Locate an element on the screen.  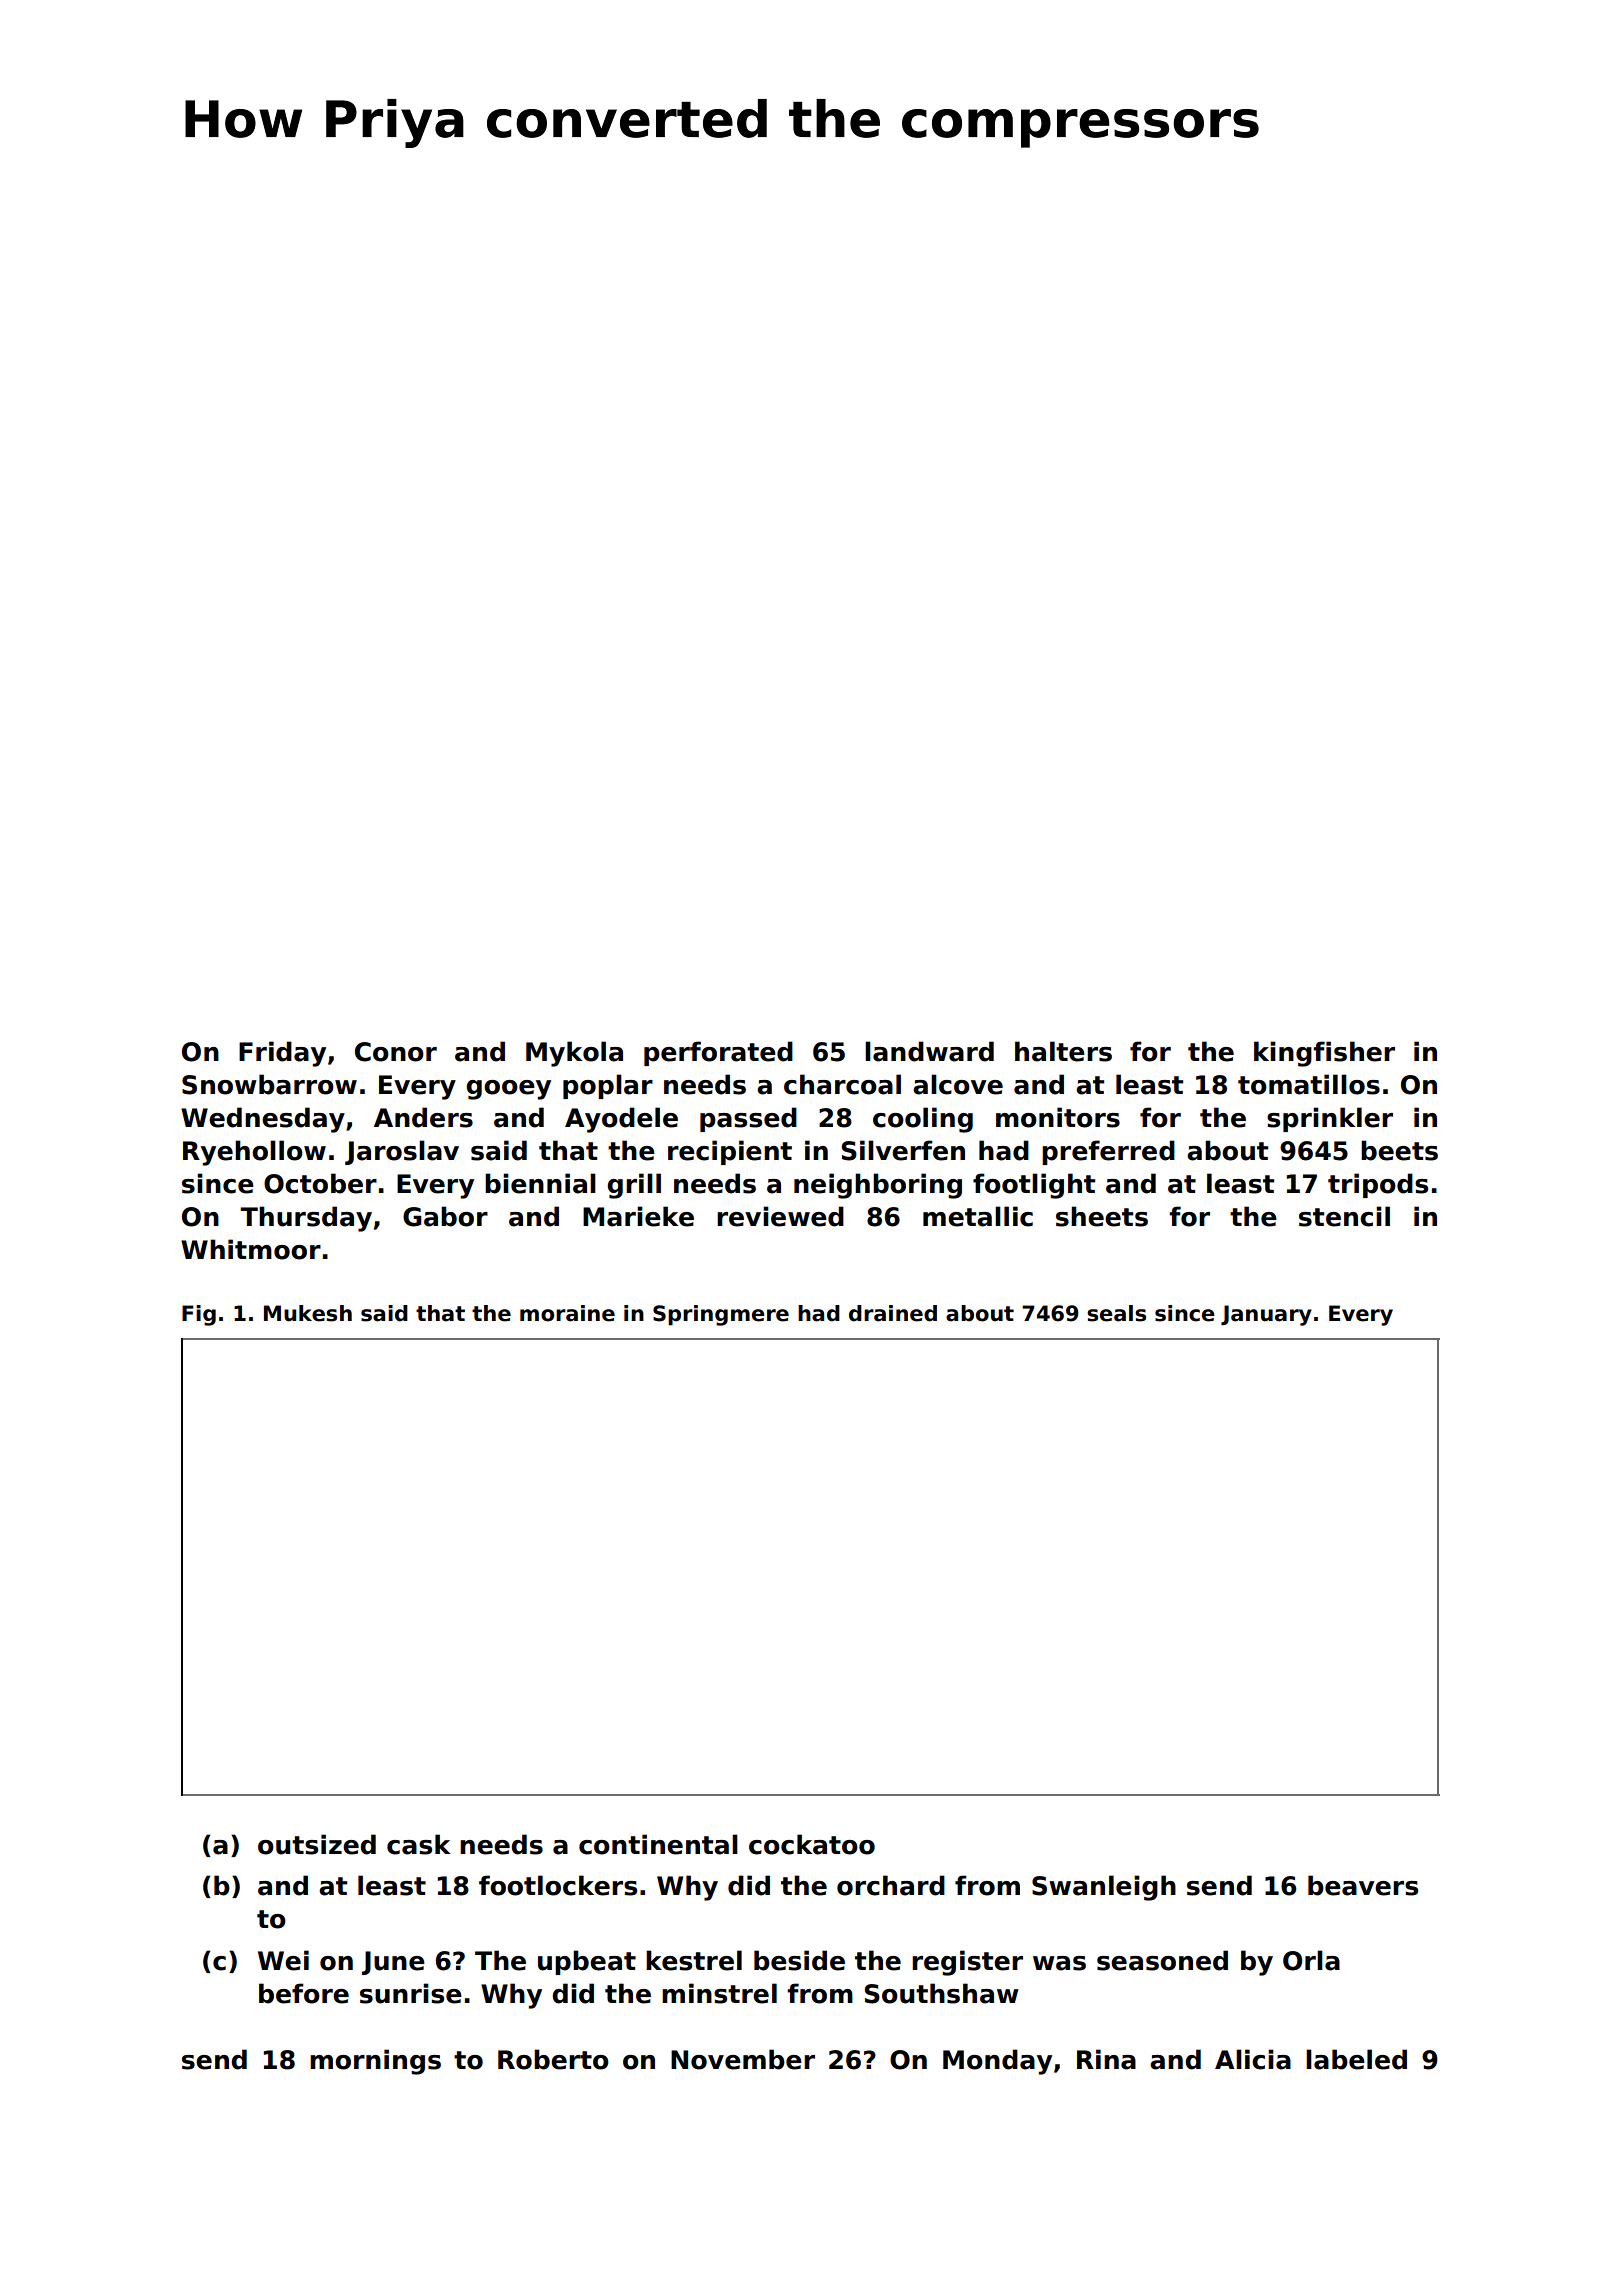
cockatoo is located at coordinates (812, 1844).
